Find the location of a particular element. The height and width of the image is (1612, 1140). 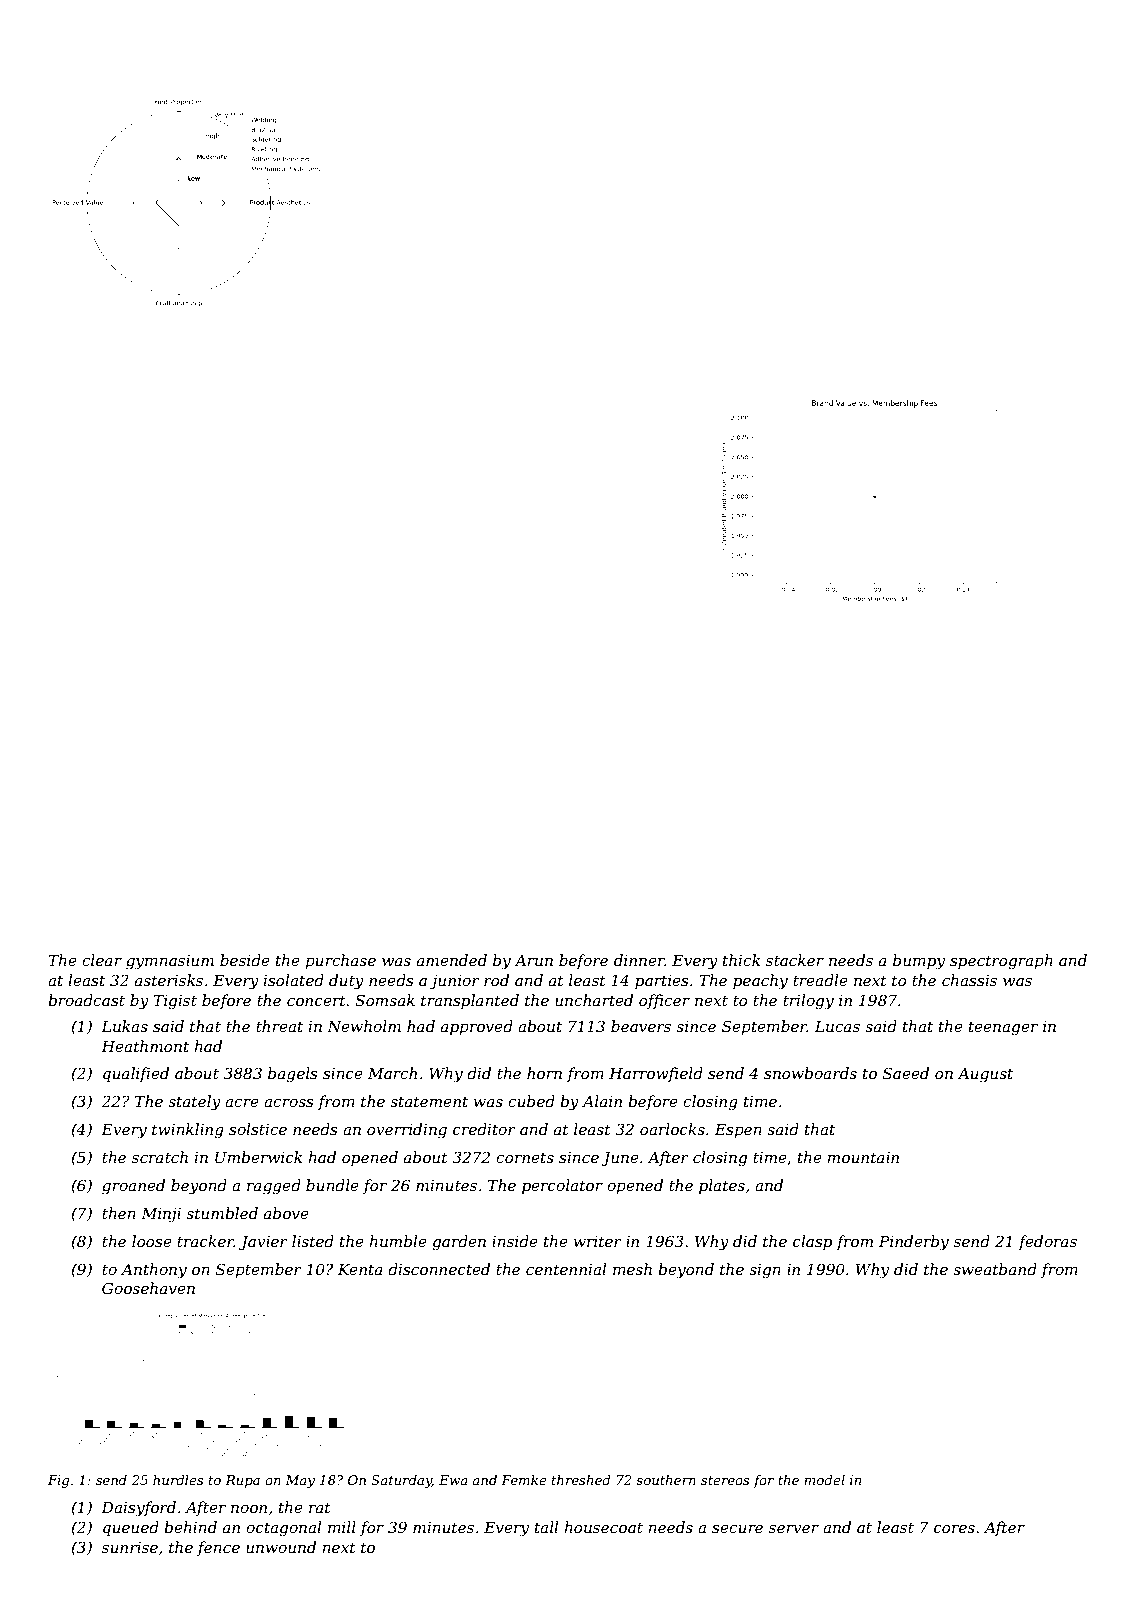

hurdles is located at coordinates (178, 1480).
